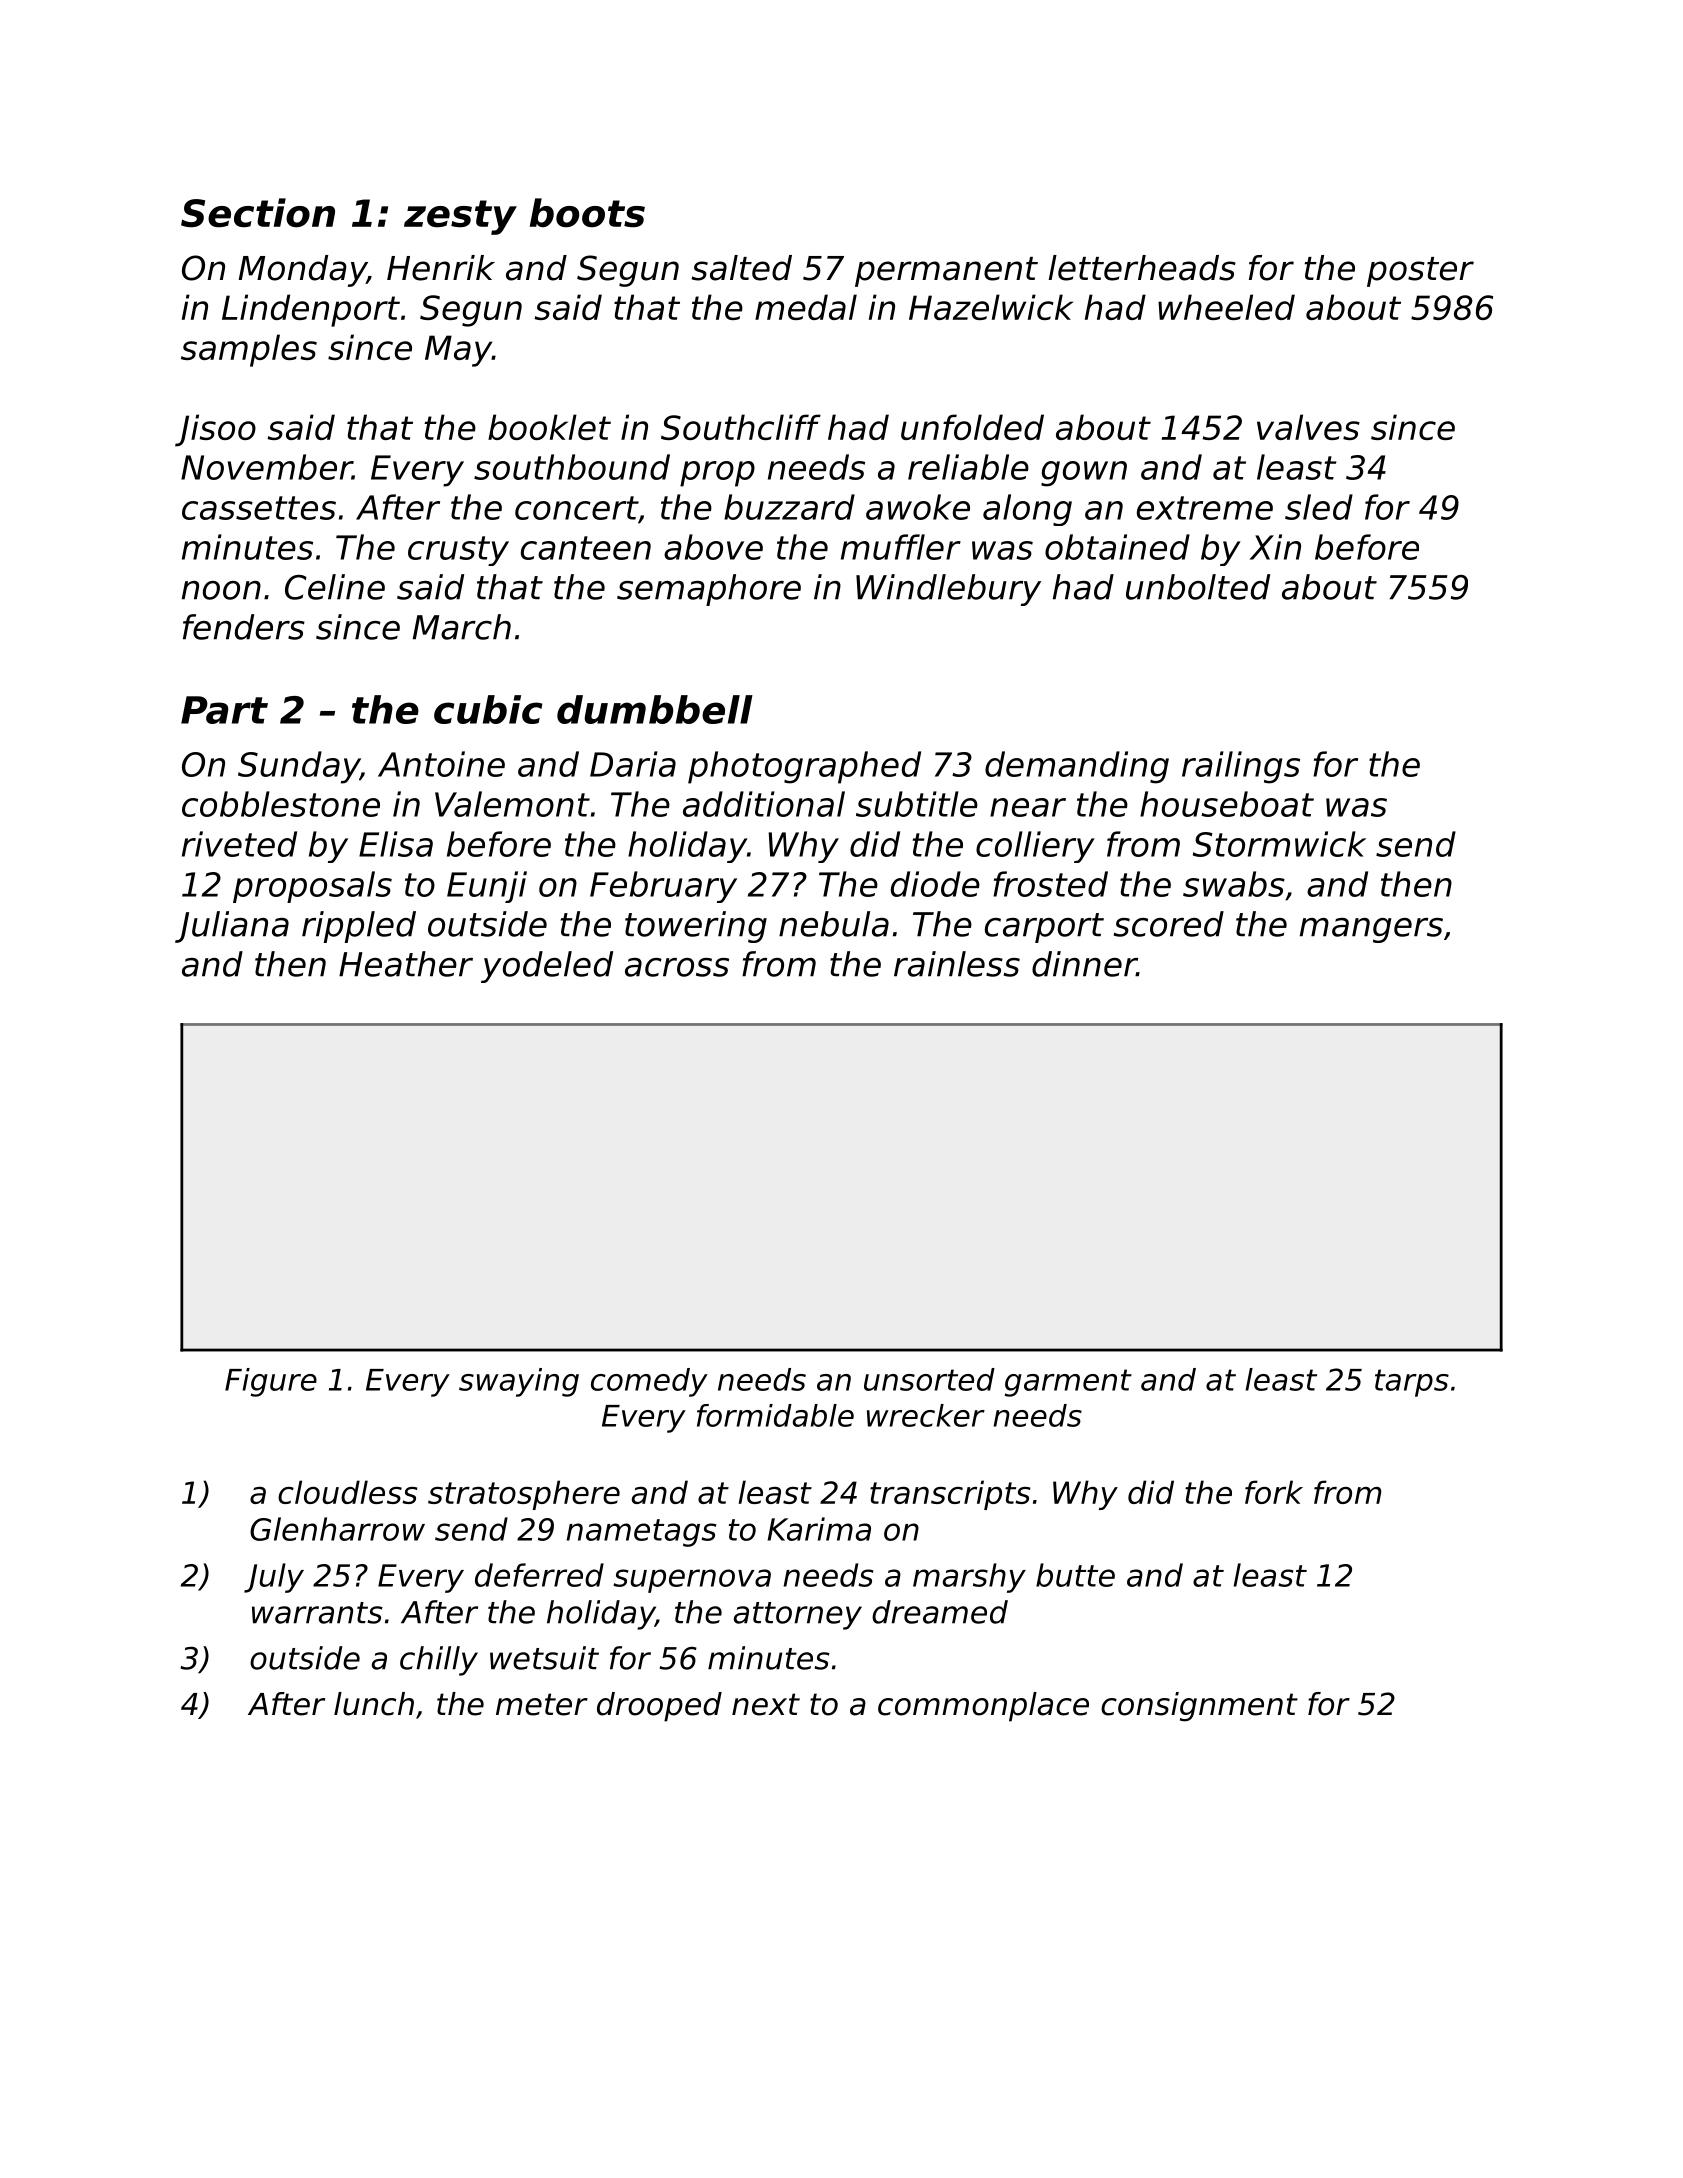  What do you see at coordinates (1420, 272) in the page?
I see `poster` at bounding box center [1420, 272].
